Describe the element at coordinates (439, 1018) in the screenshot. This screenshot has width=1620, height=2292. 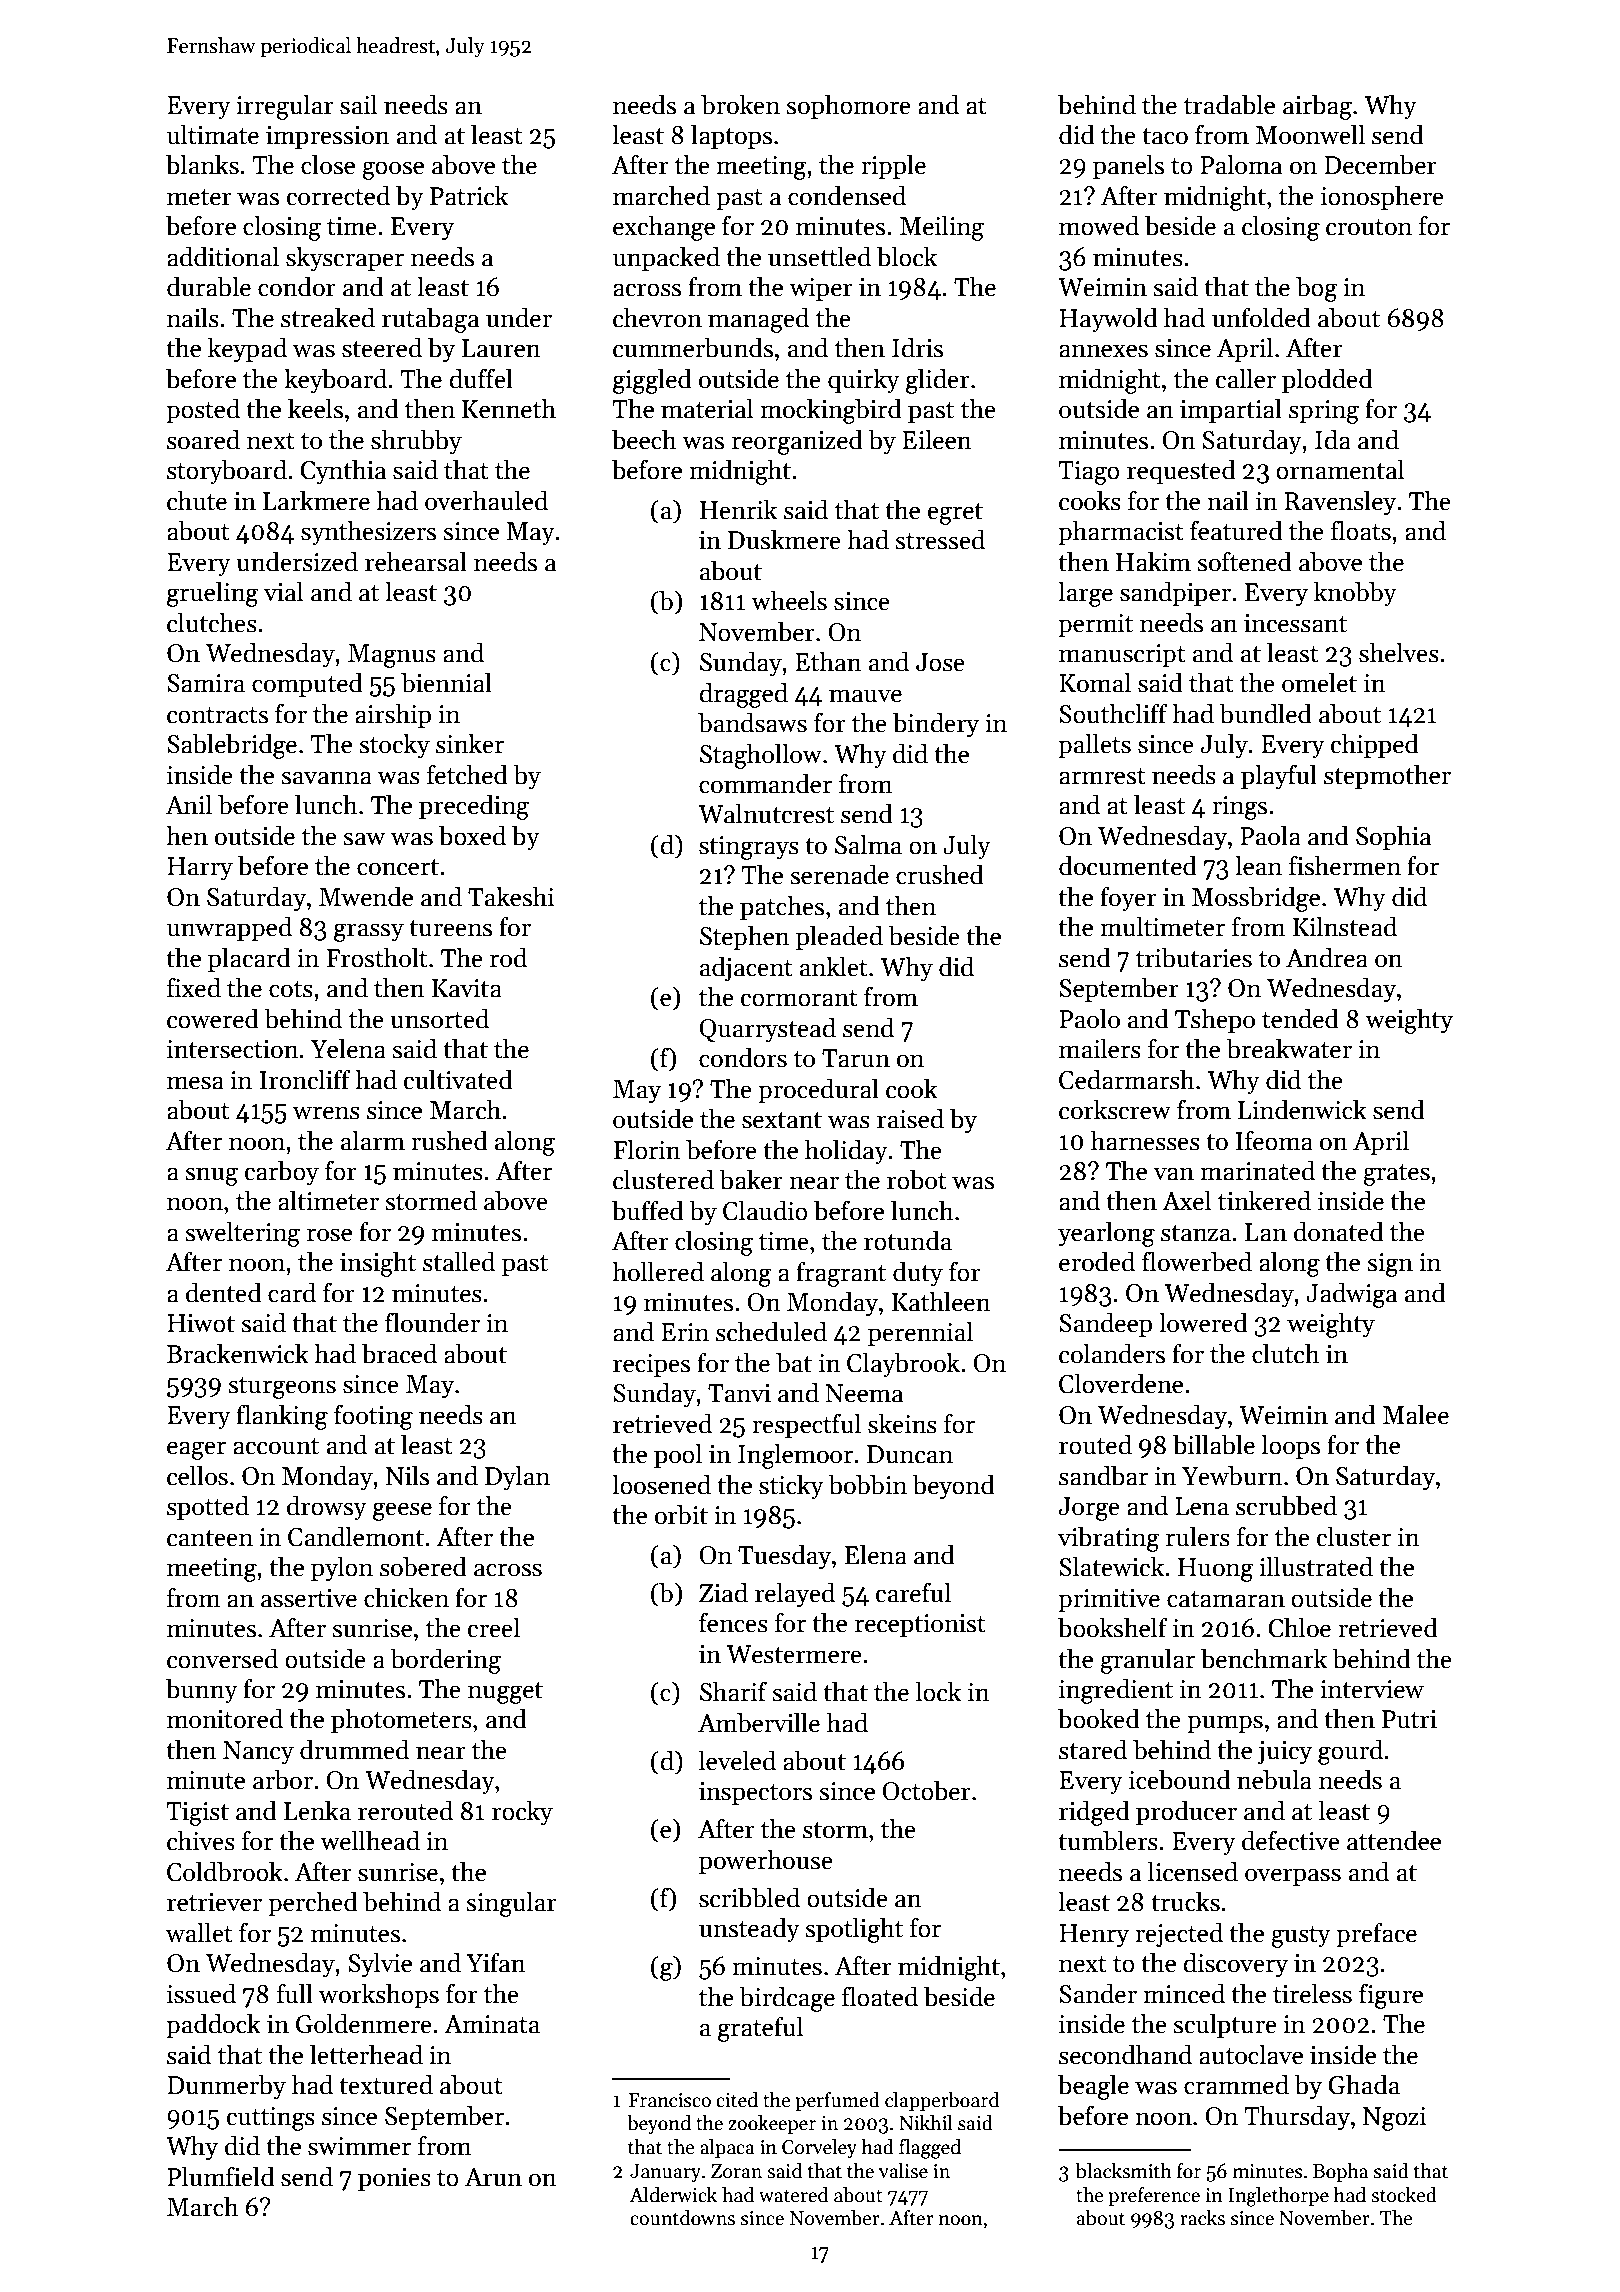
I see `unsorted` at that location.
